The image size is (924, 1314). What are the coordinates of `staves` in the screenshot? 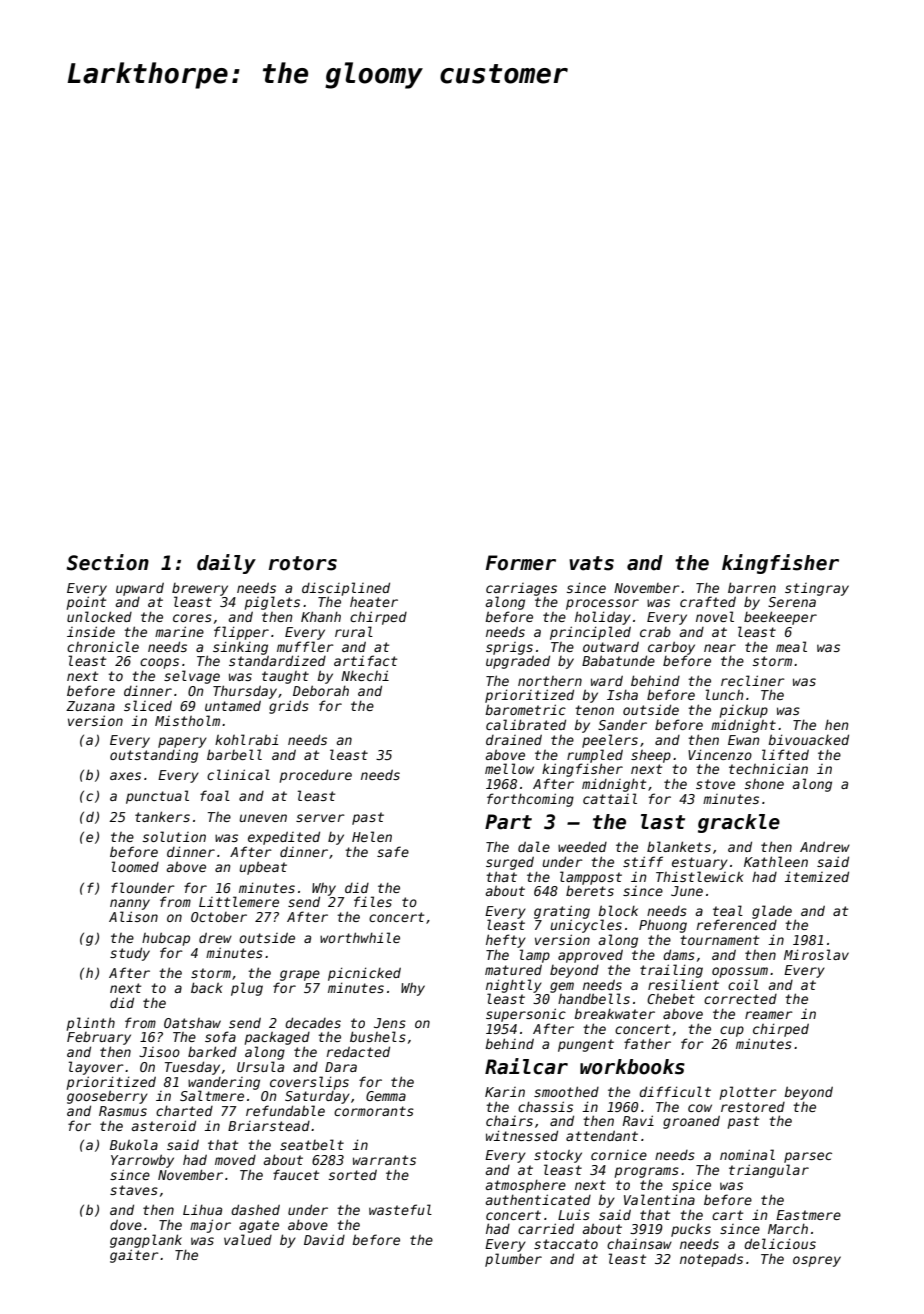 It's located at (134, 1190).
